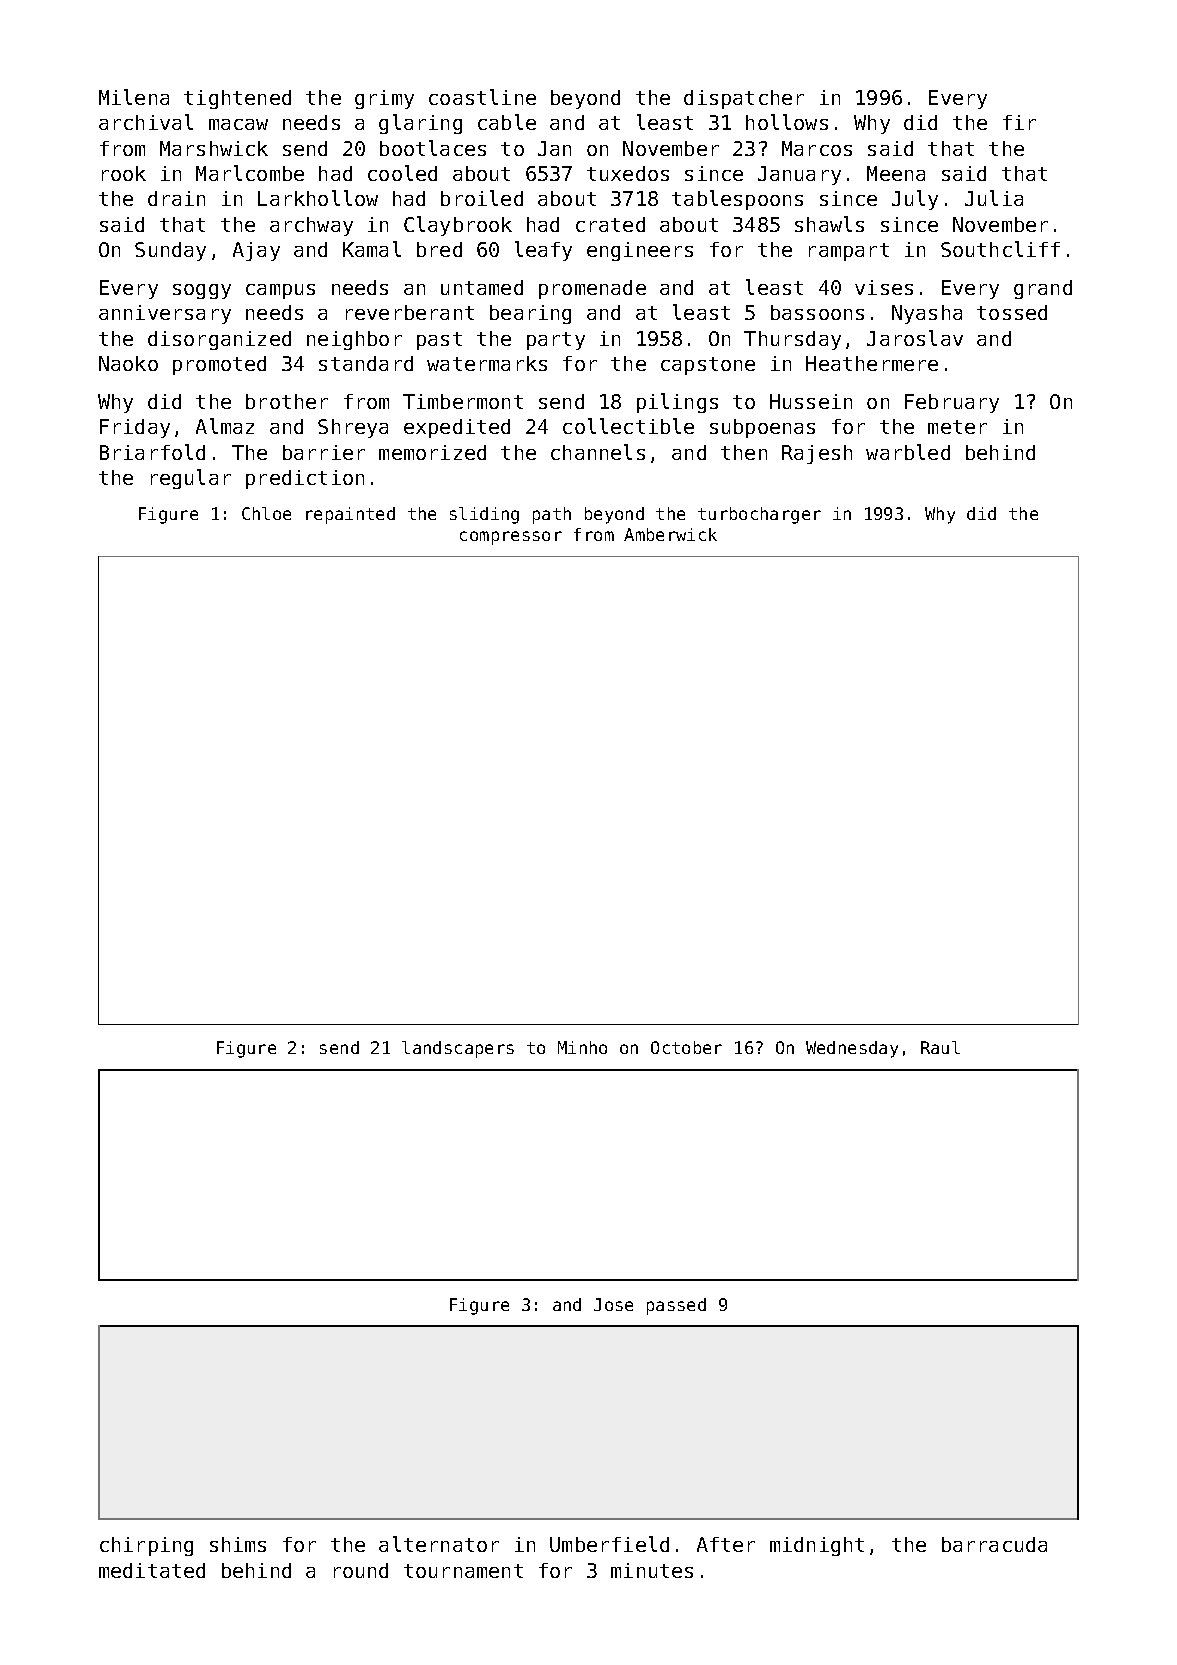 The height and width of the page is (1665, 1177). I want to click on meter, so click(957, 427).
